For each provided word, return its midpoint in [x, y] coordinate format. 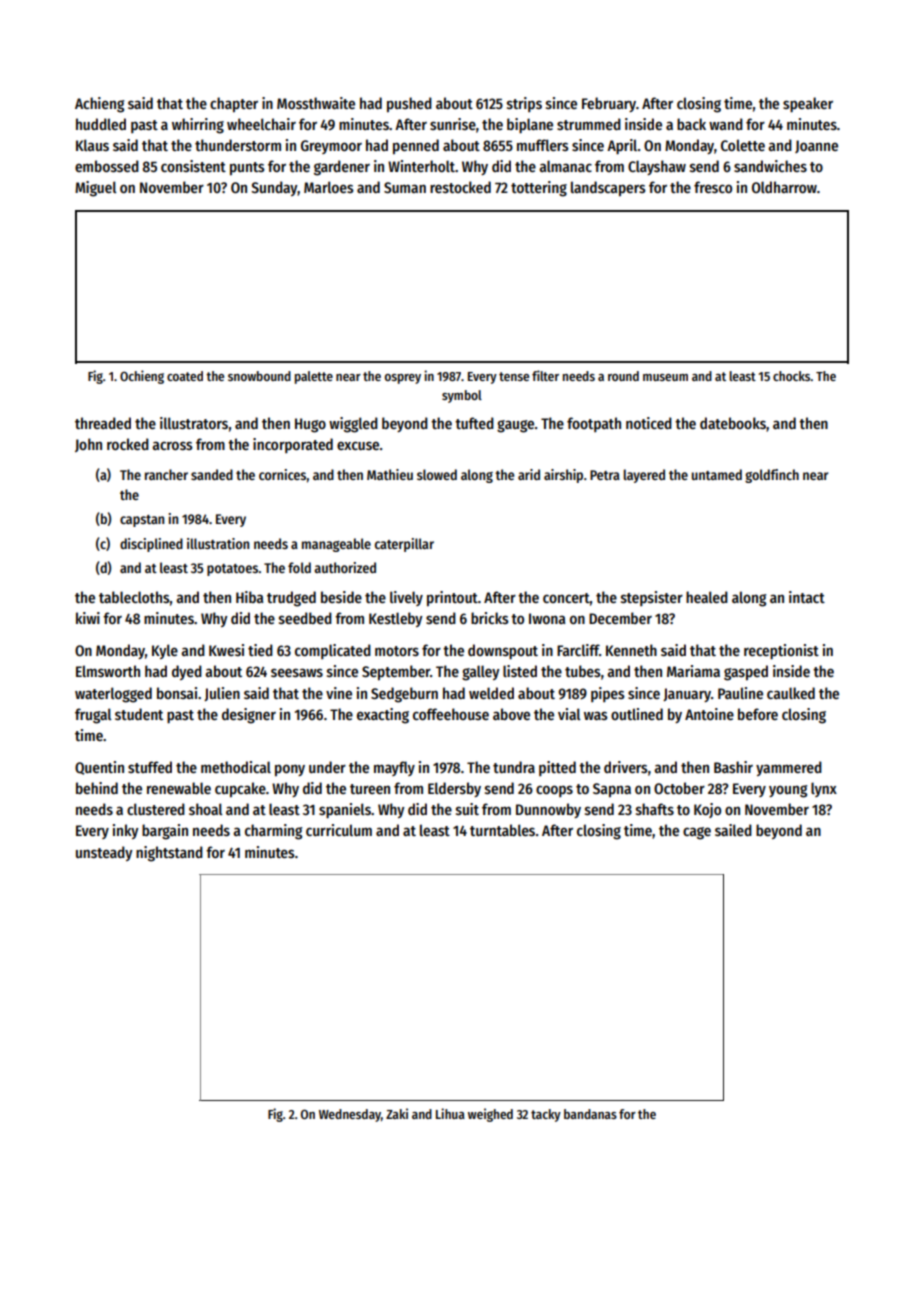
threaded [103, 423]
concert [566, 598]
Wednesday [350, 1115]
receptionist [781, 652]
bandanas [590, 1114]
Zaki [397, 1113]
